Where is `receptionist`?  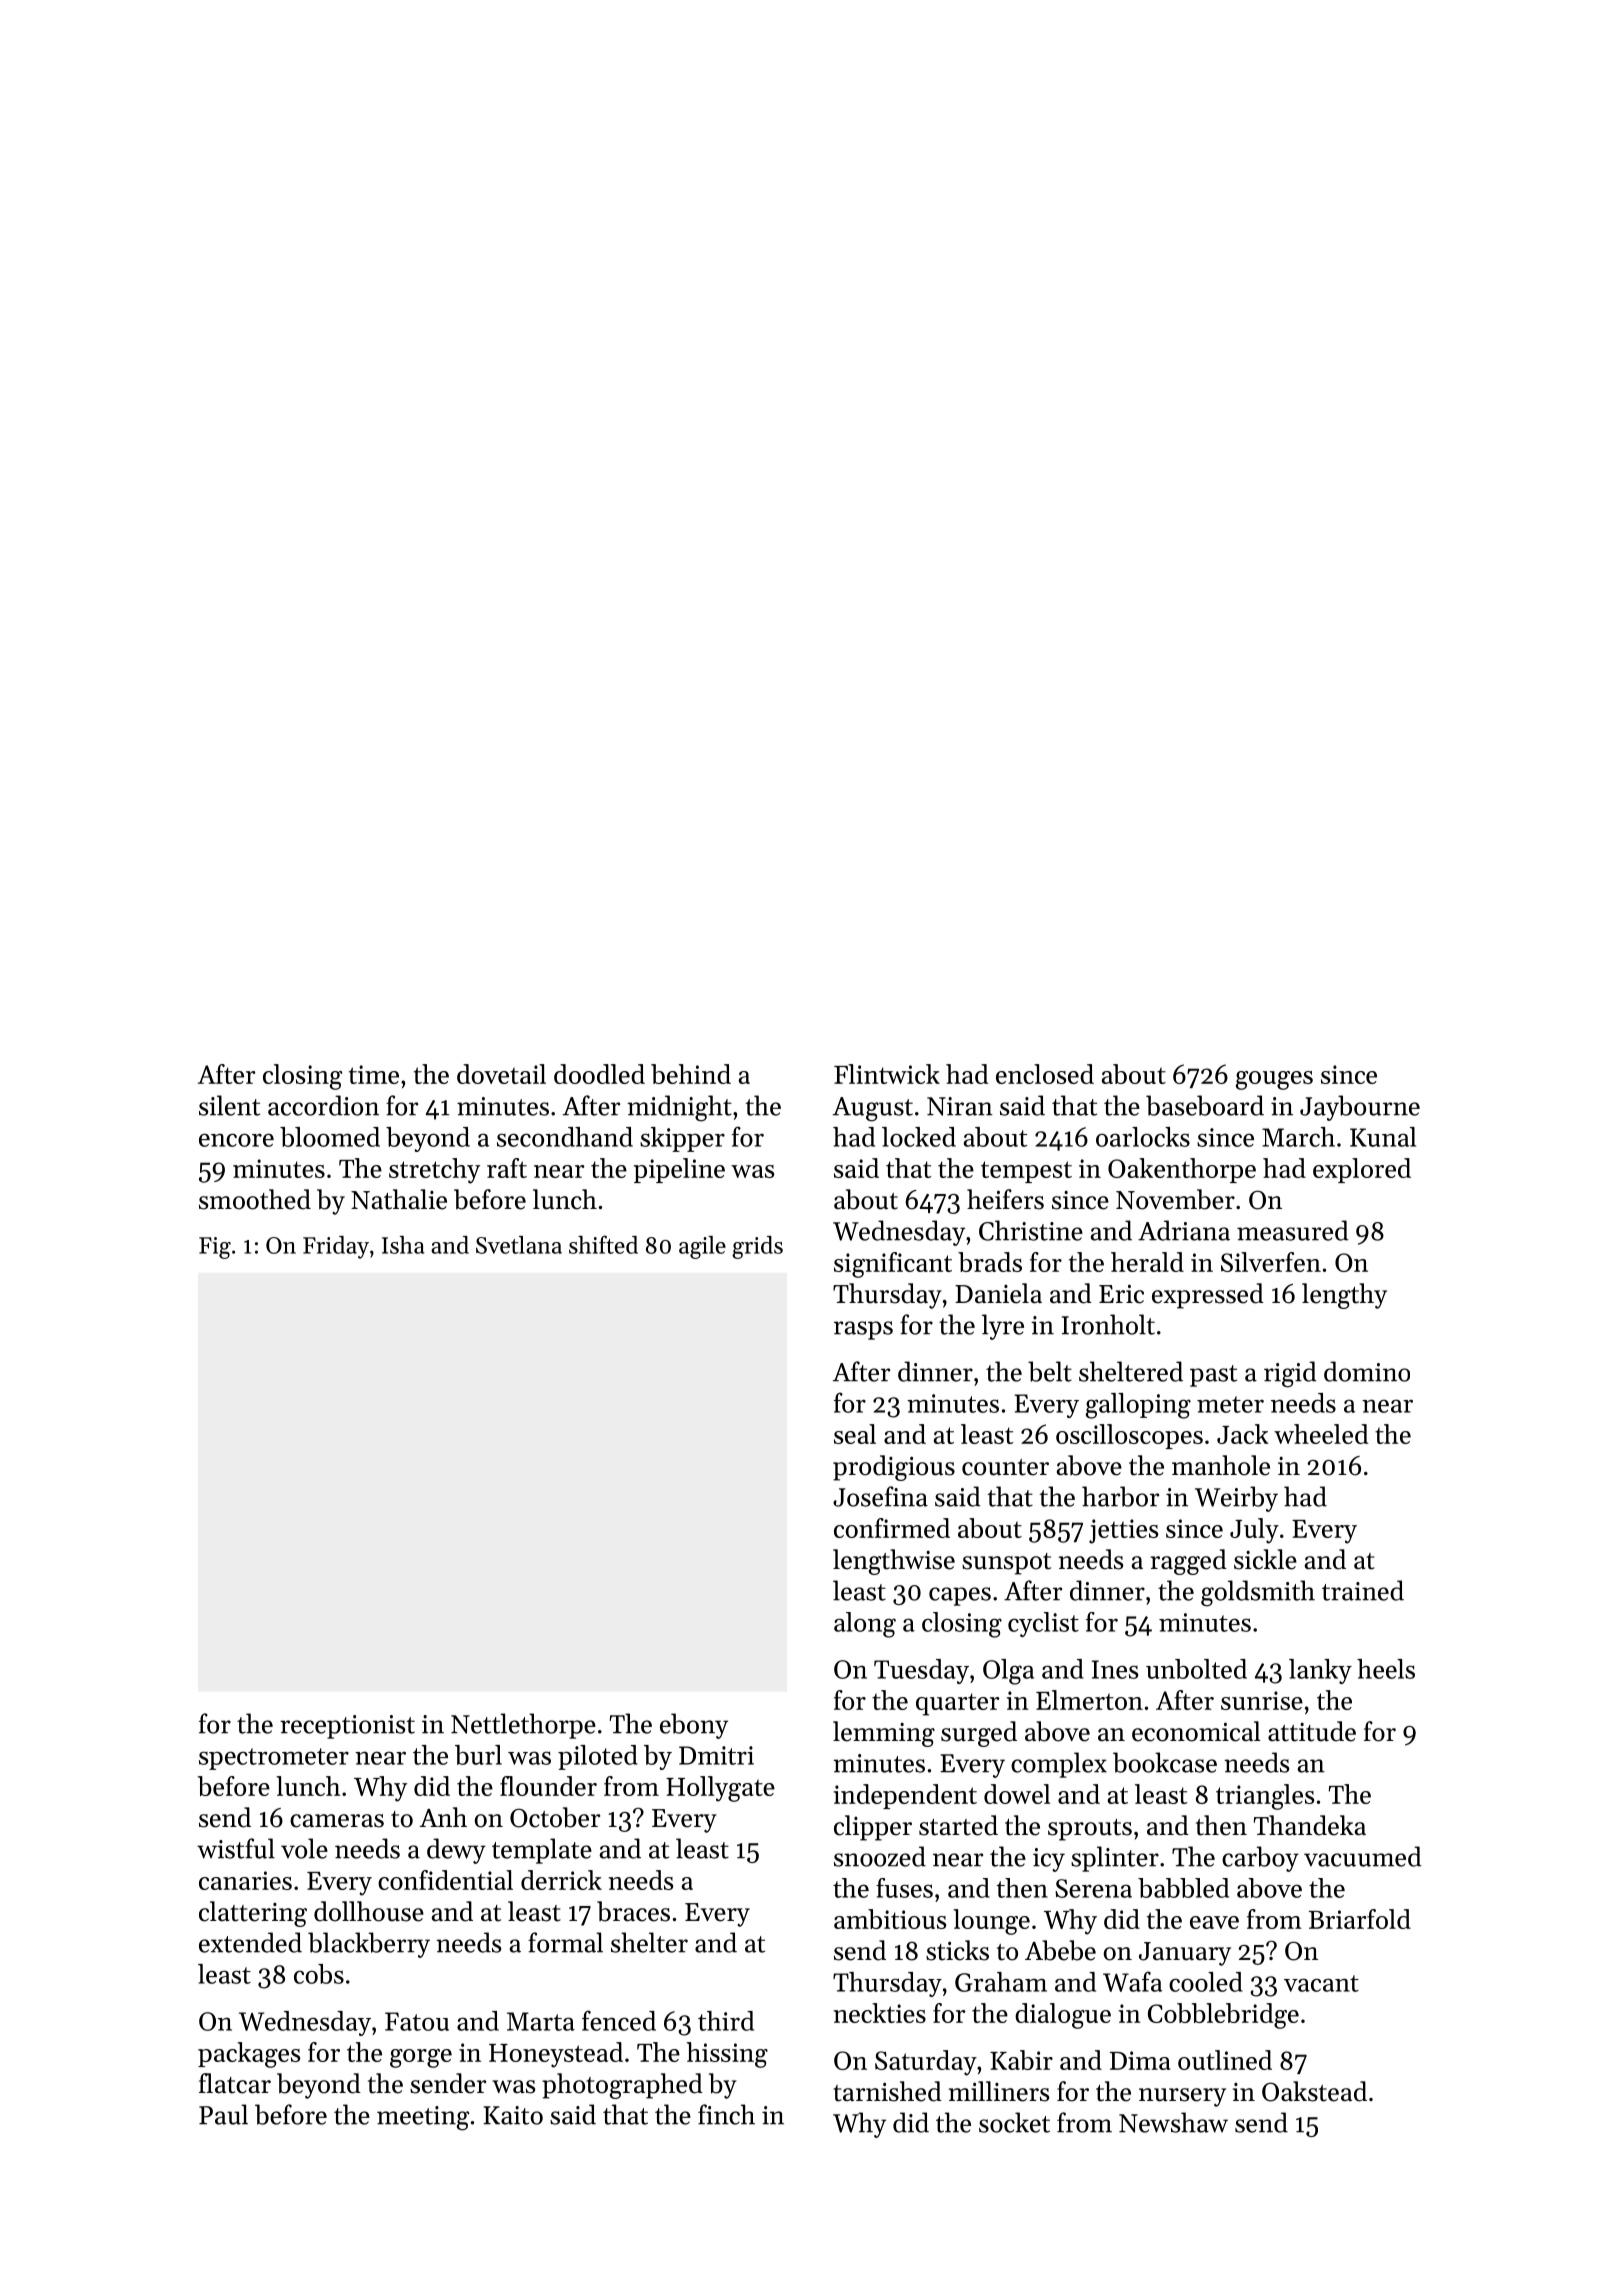 receptionist is located at coordinates (347, 1727).
